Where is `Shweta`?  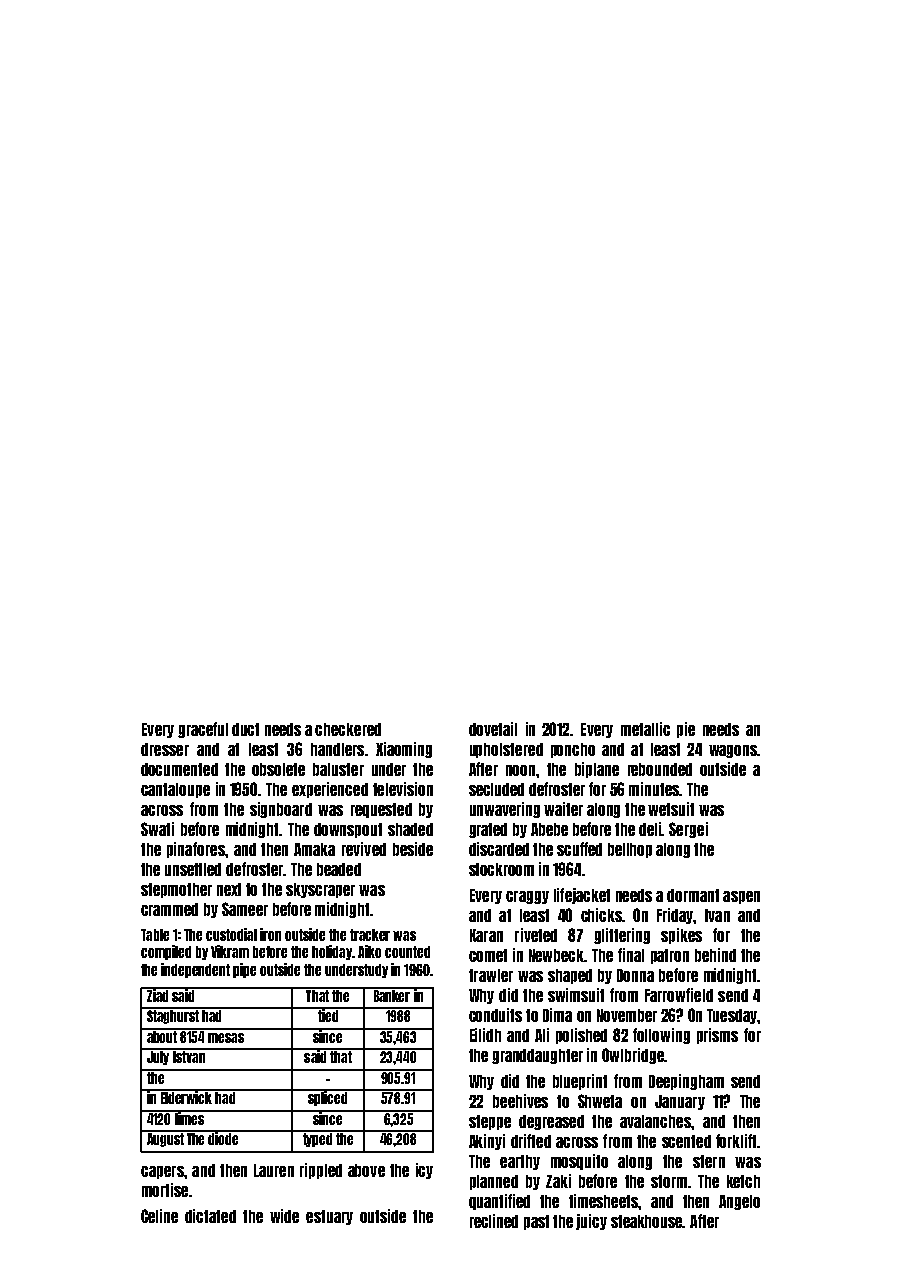
Shweta is located at coordinates (600, 1101).
